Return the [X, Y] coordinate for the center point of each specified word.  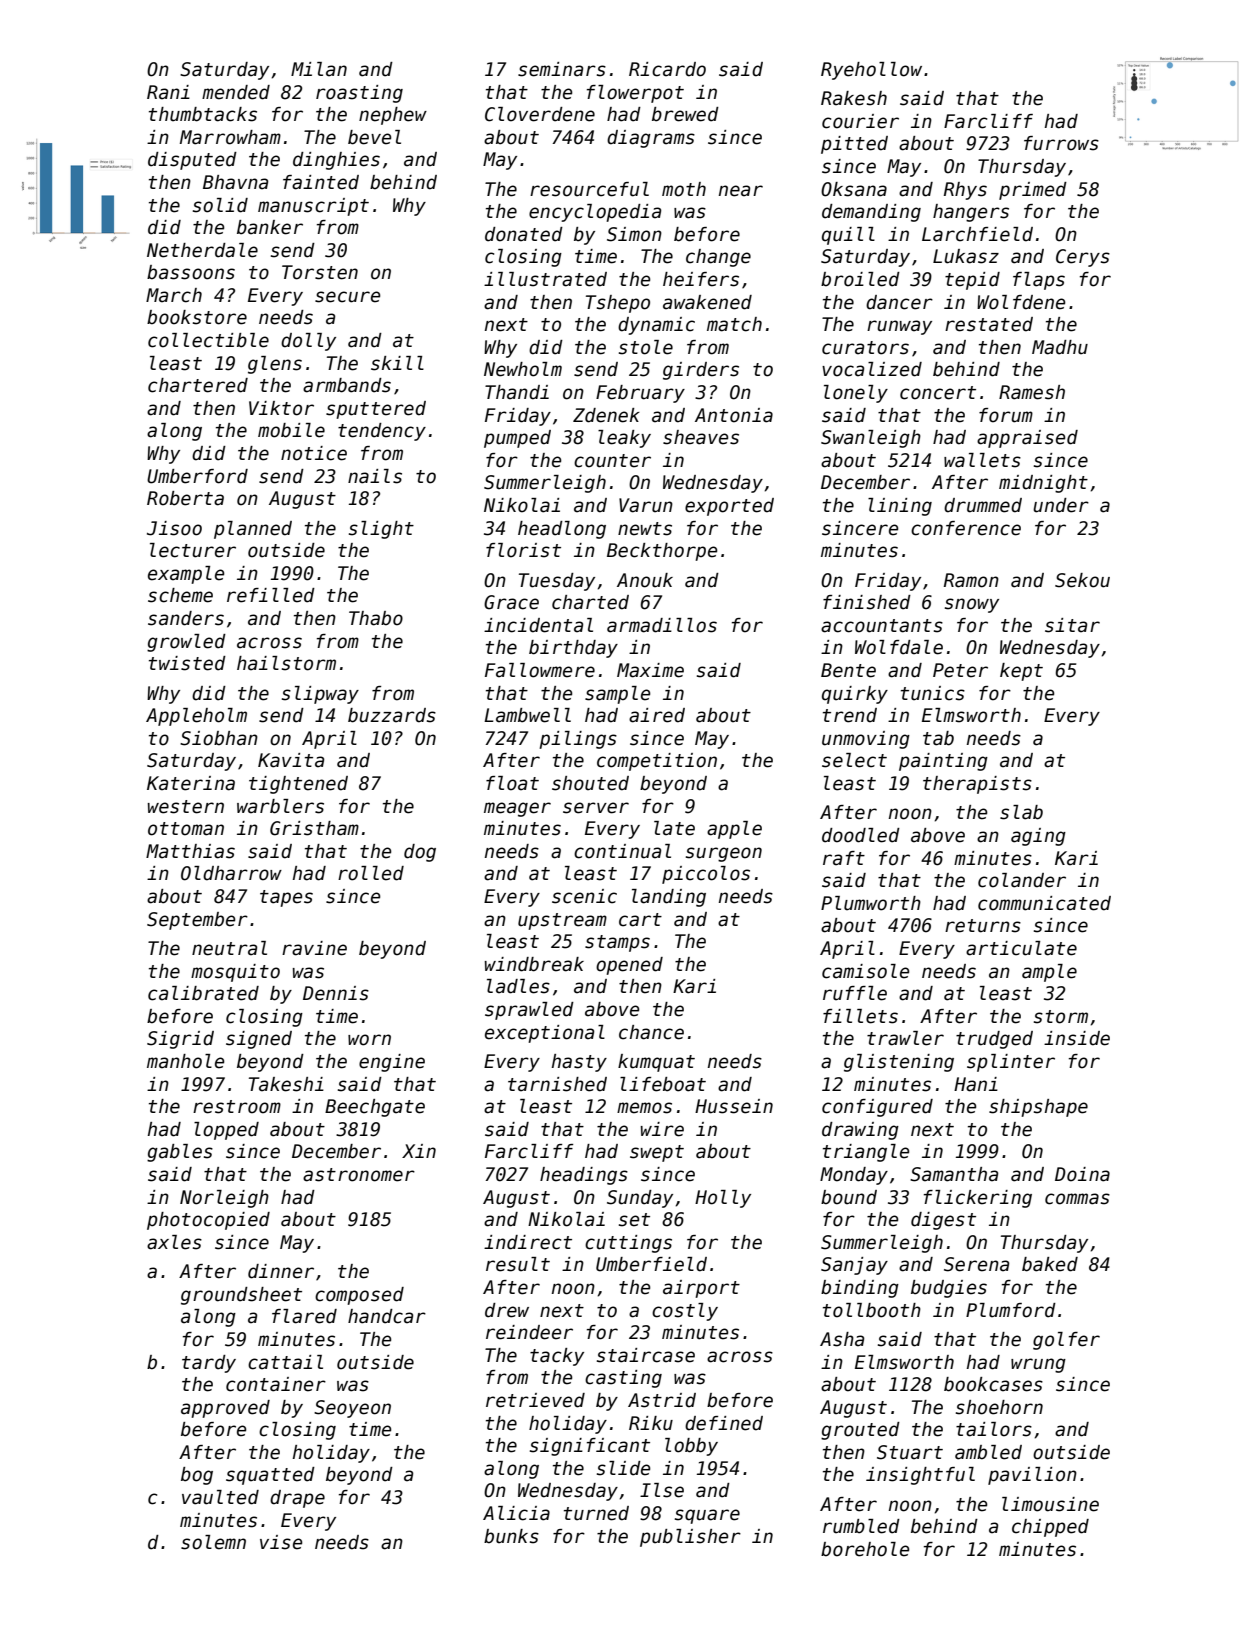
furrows [1061, 143]
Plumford [1011, 1310]
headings [584, 1176]
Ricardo [667, 69]
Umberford [197, 476]
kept [1021, 672]
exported [729, 507]
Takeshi [286, 1084]
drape [297, 1499]
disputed [192, 161]
